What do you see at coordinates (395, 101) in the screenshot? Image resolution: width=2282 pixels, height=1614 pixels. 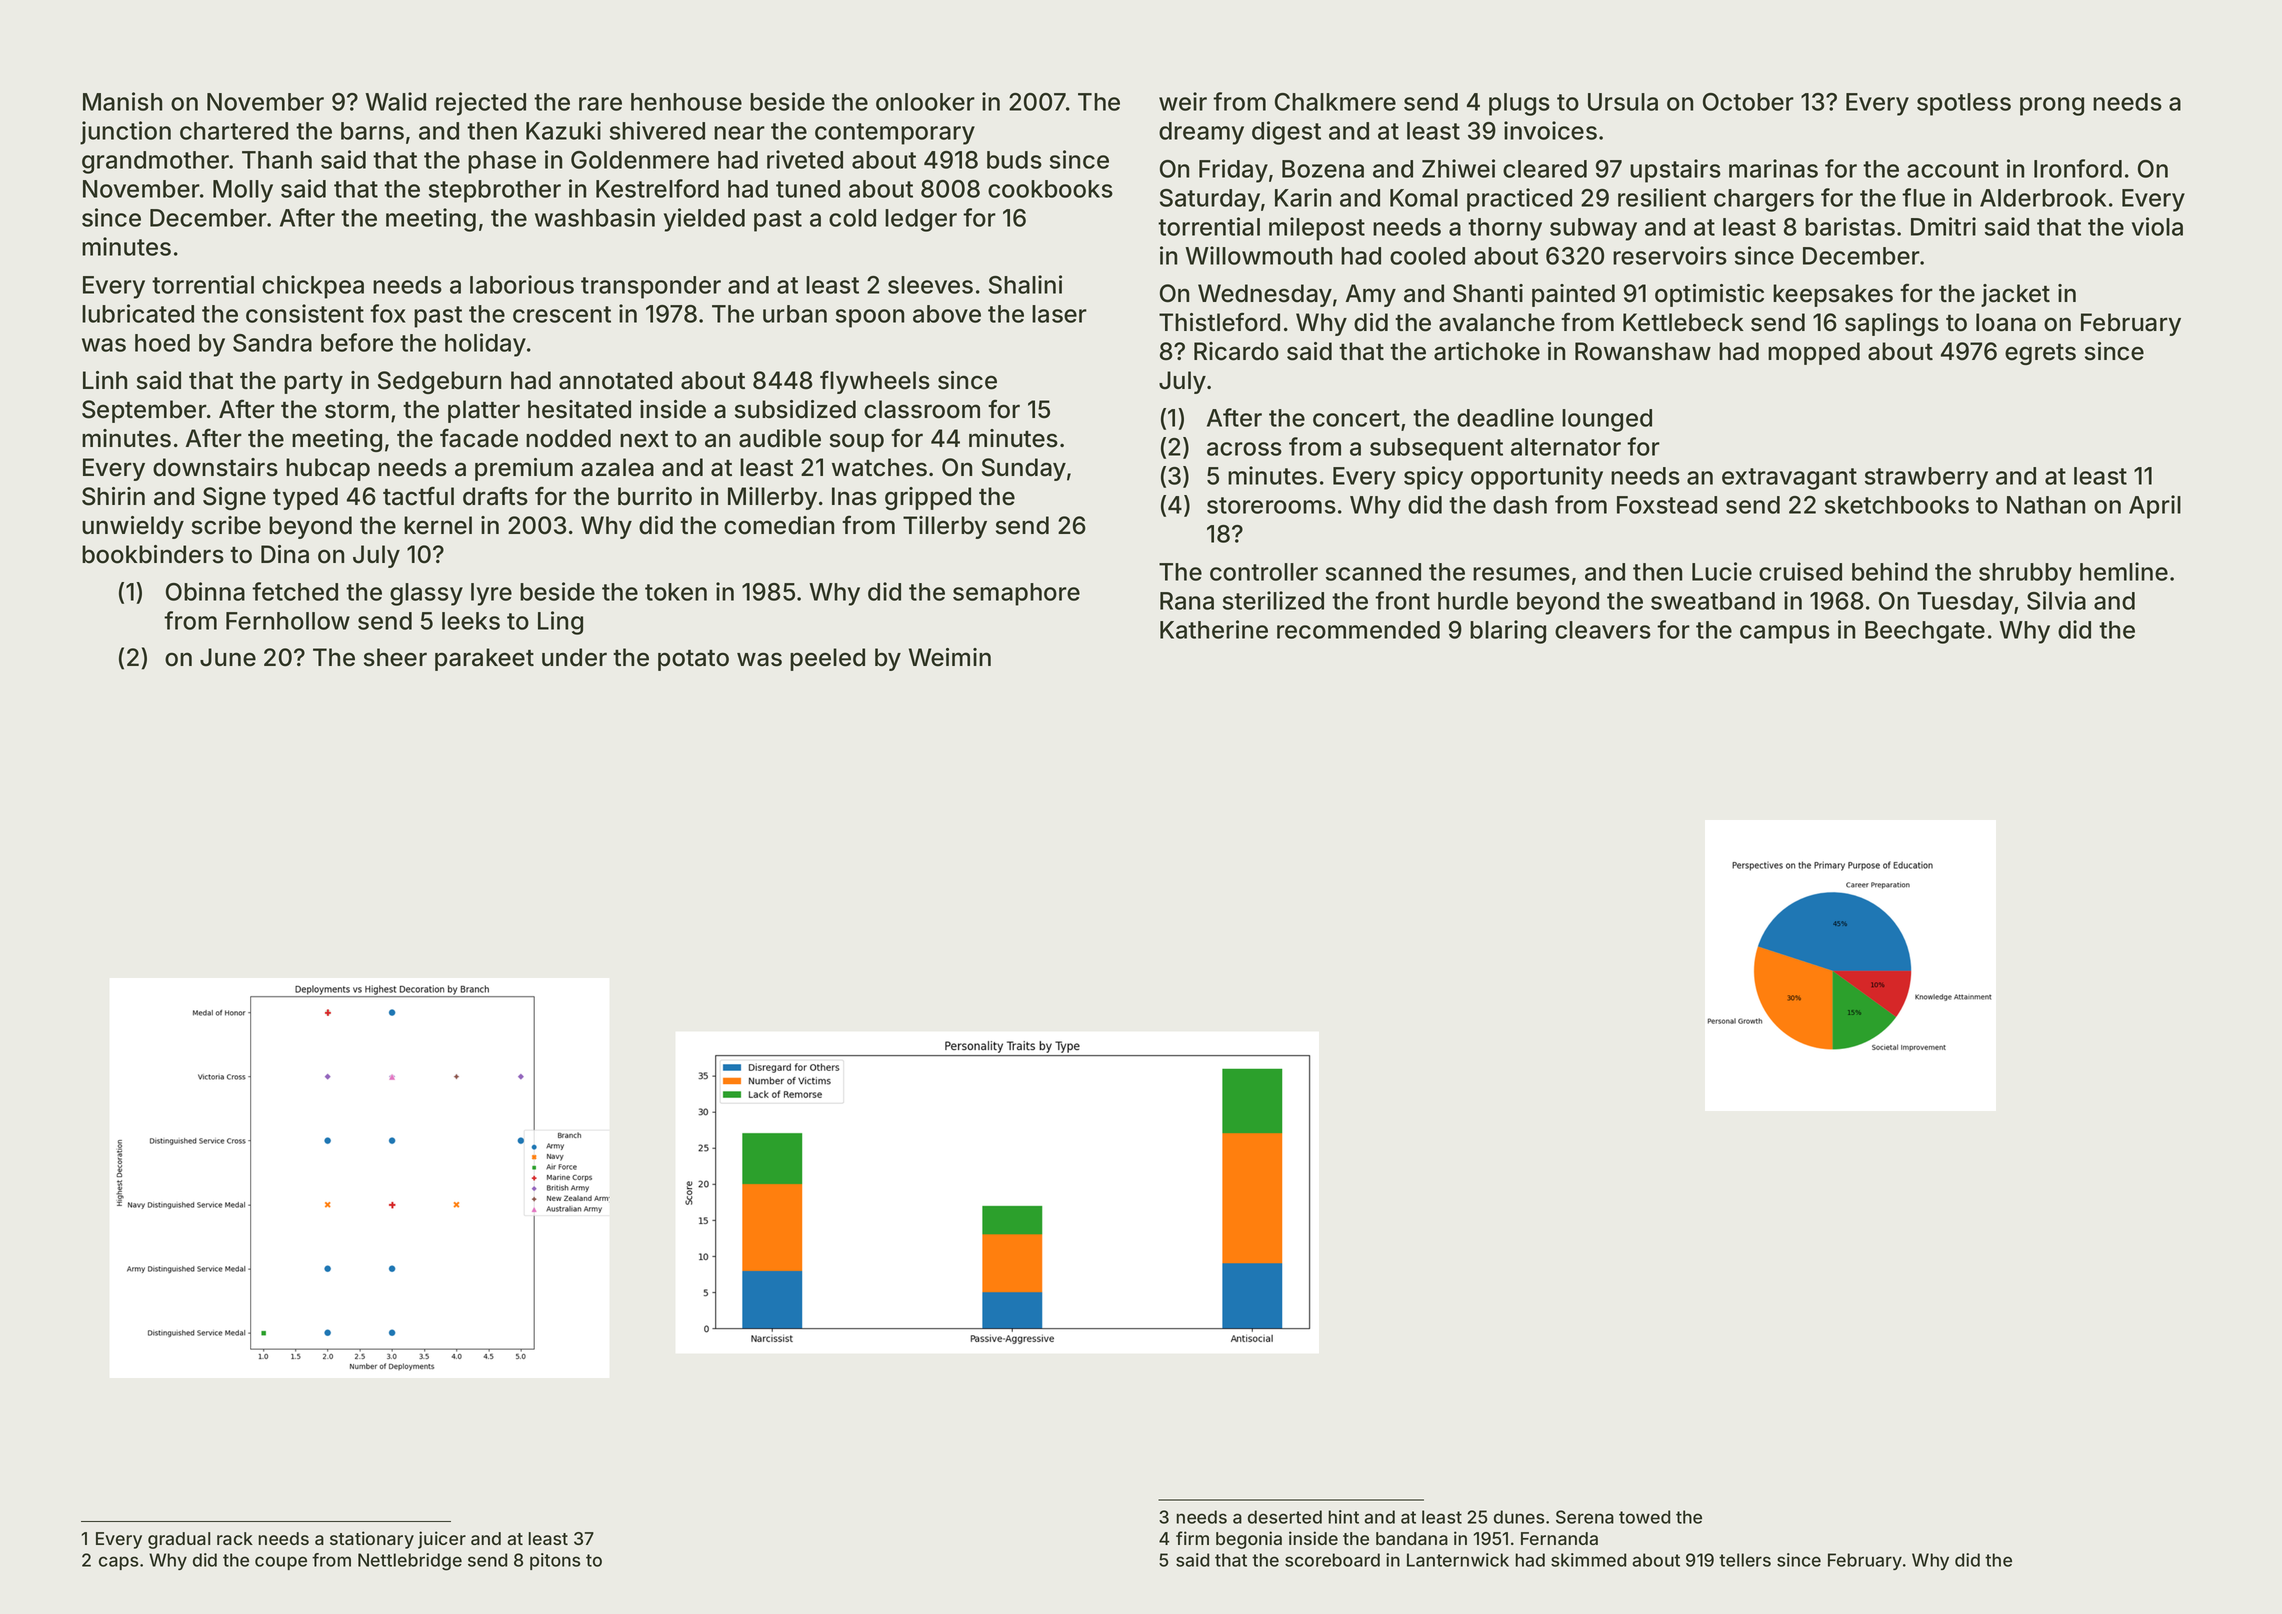 I see `Walid` at bounding box center [395, 101].
